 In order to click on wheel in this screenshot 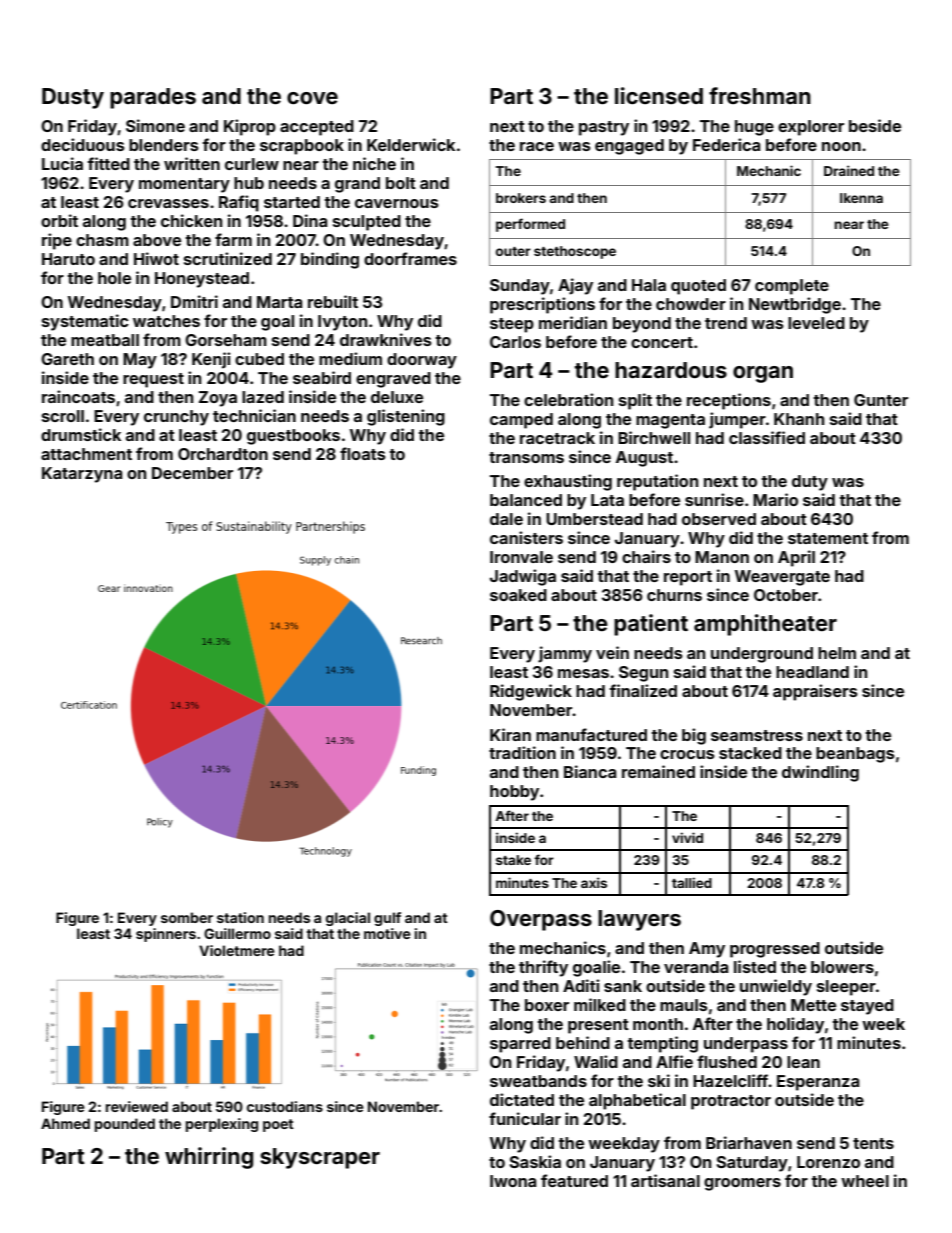, I will do `click(865, 1181)`.
